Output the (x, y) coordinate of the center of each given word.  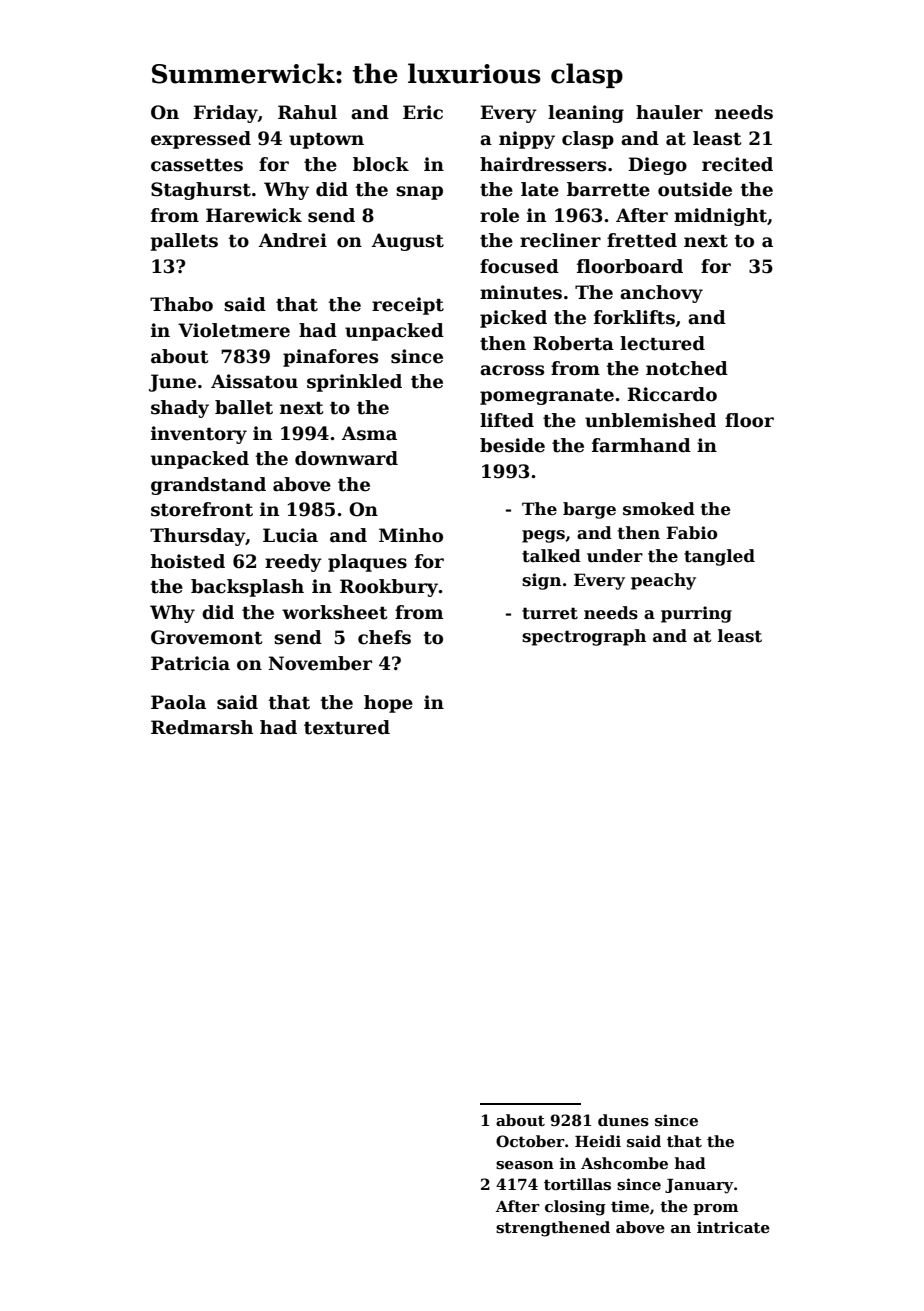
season (525, 1165)
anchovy (661, 294)
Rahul (307, 112)
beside (512, 445)
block (381, 164)
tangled (719, 557)
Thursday (197, 537)
